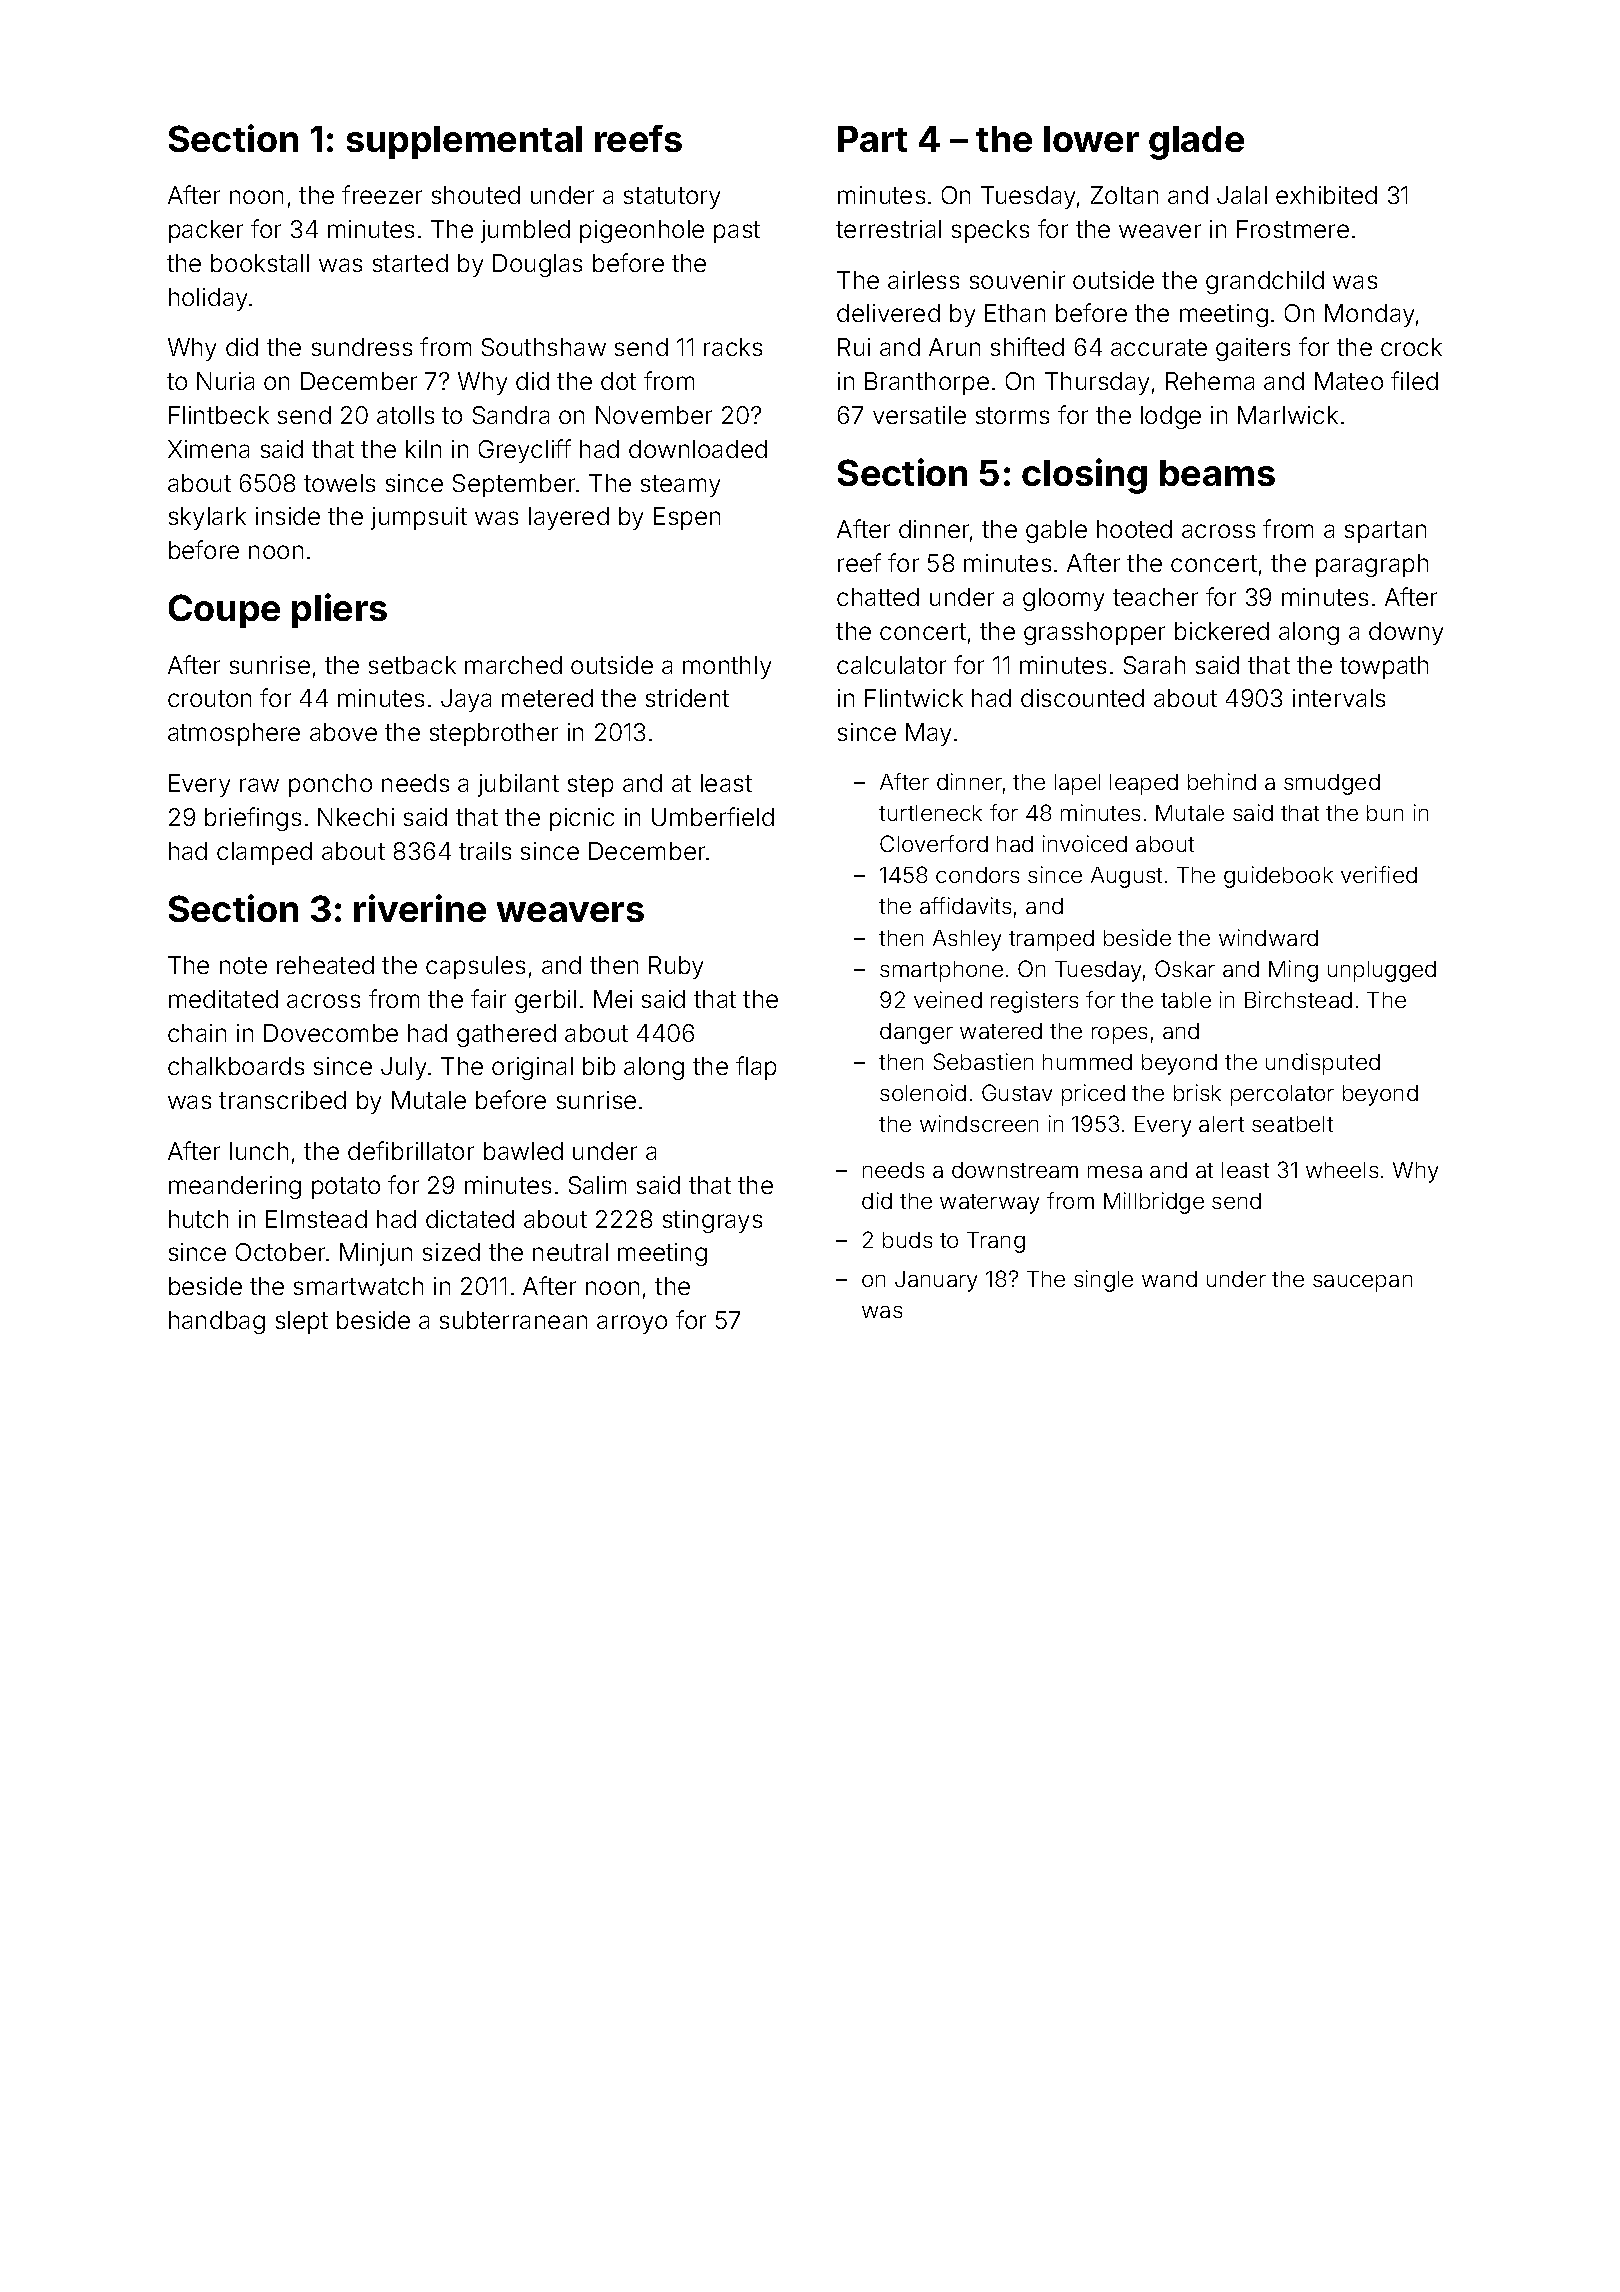 This page has height=2292, width=1620. What do you see at coordinates (259, 785) in the page?
I see `raw` at bounding box center [259, 785].
